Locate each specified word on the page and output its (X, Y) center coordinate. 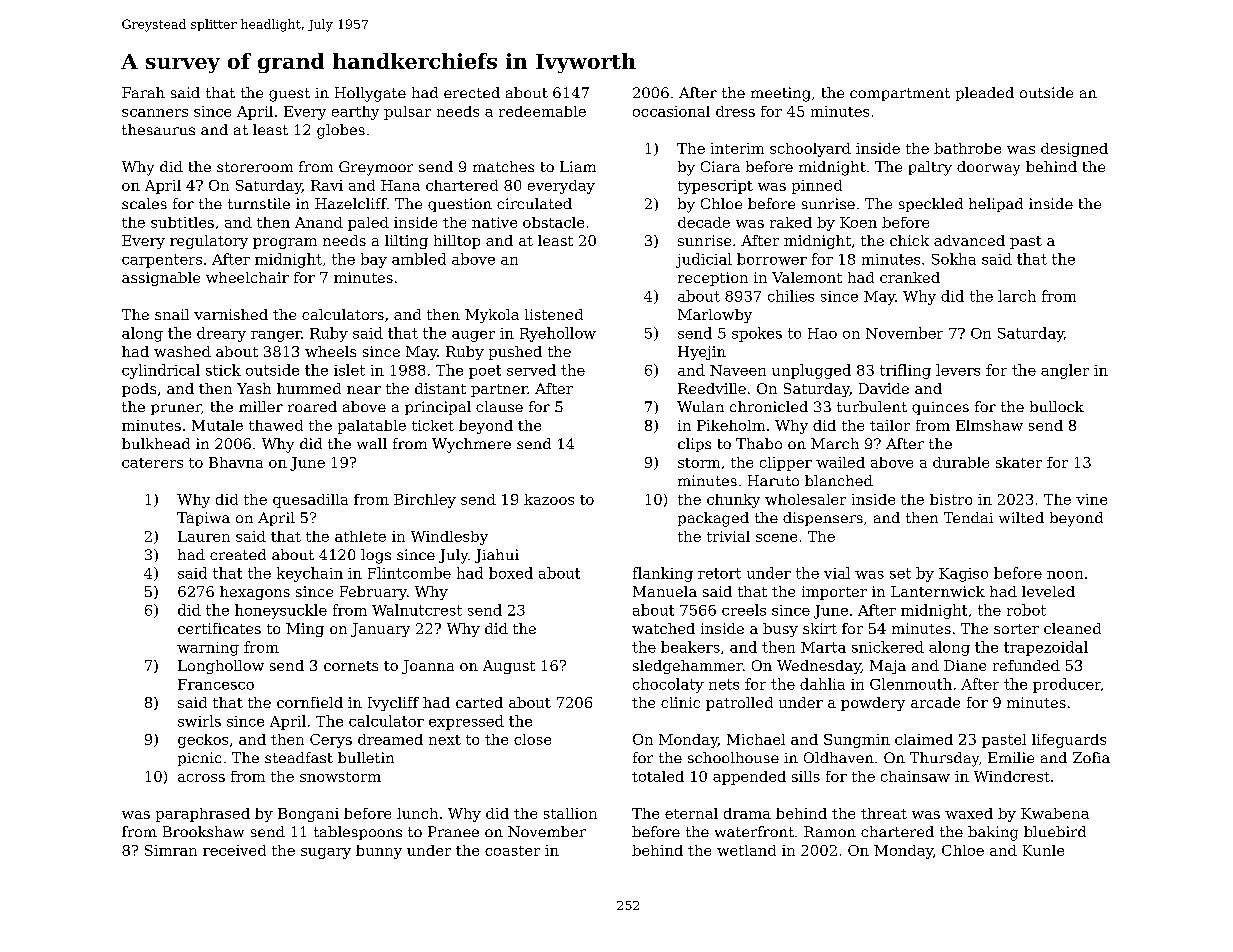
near (364, 390)
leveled (1048, 591)
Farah (143, 92)
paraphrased (203, 815)
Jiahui (497, 556)
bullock (1057, 406)
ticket (433, 425)
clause (499, 406)
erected (472, 92)
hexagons (255, 593)
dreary (221, 334)
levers (958, 370)
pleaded (985, 94)
